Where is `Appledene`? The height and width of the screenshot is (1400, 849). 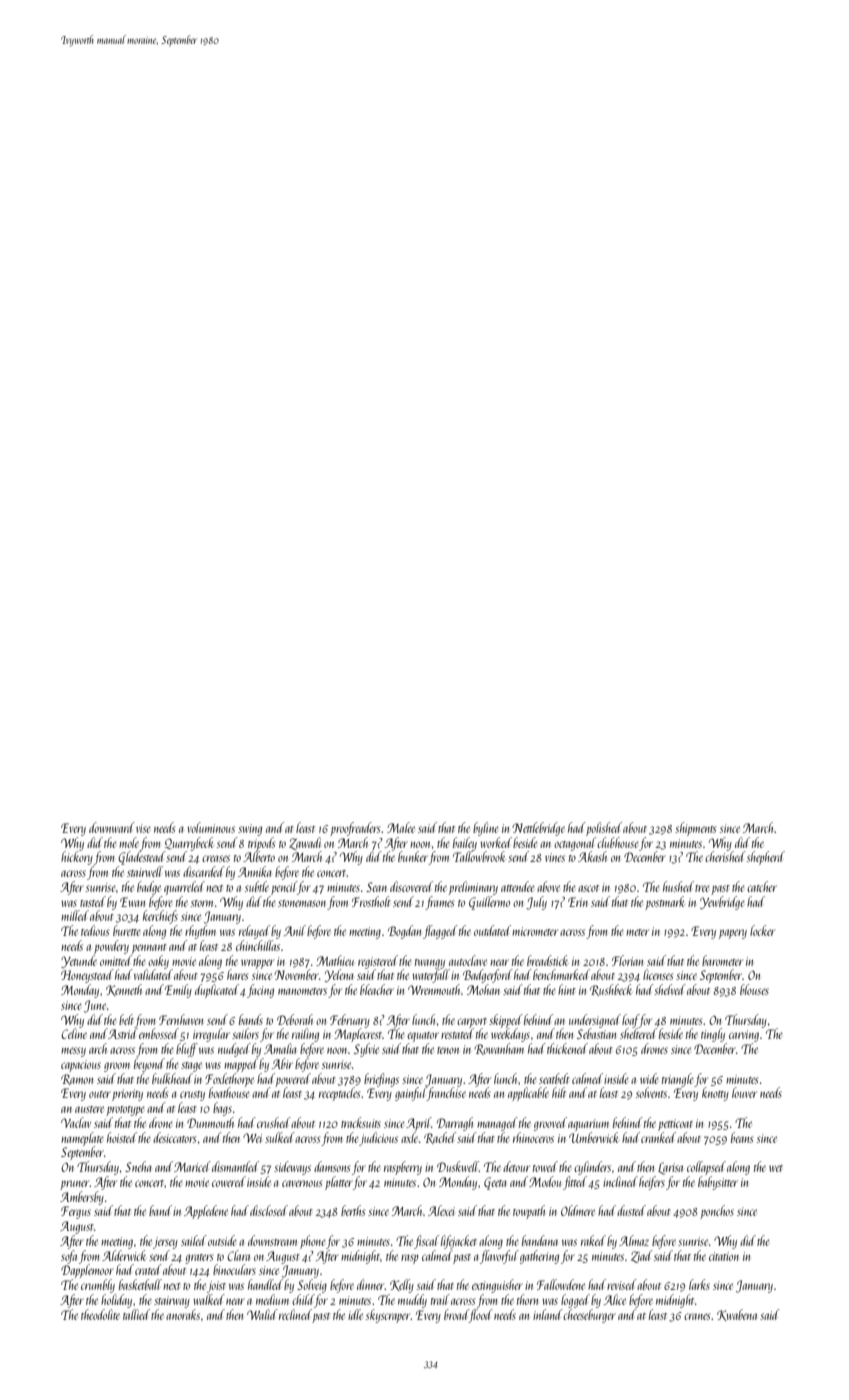
Appledene is located at coordinates (206, 1212).
